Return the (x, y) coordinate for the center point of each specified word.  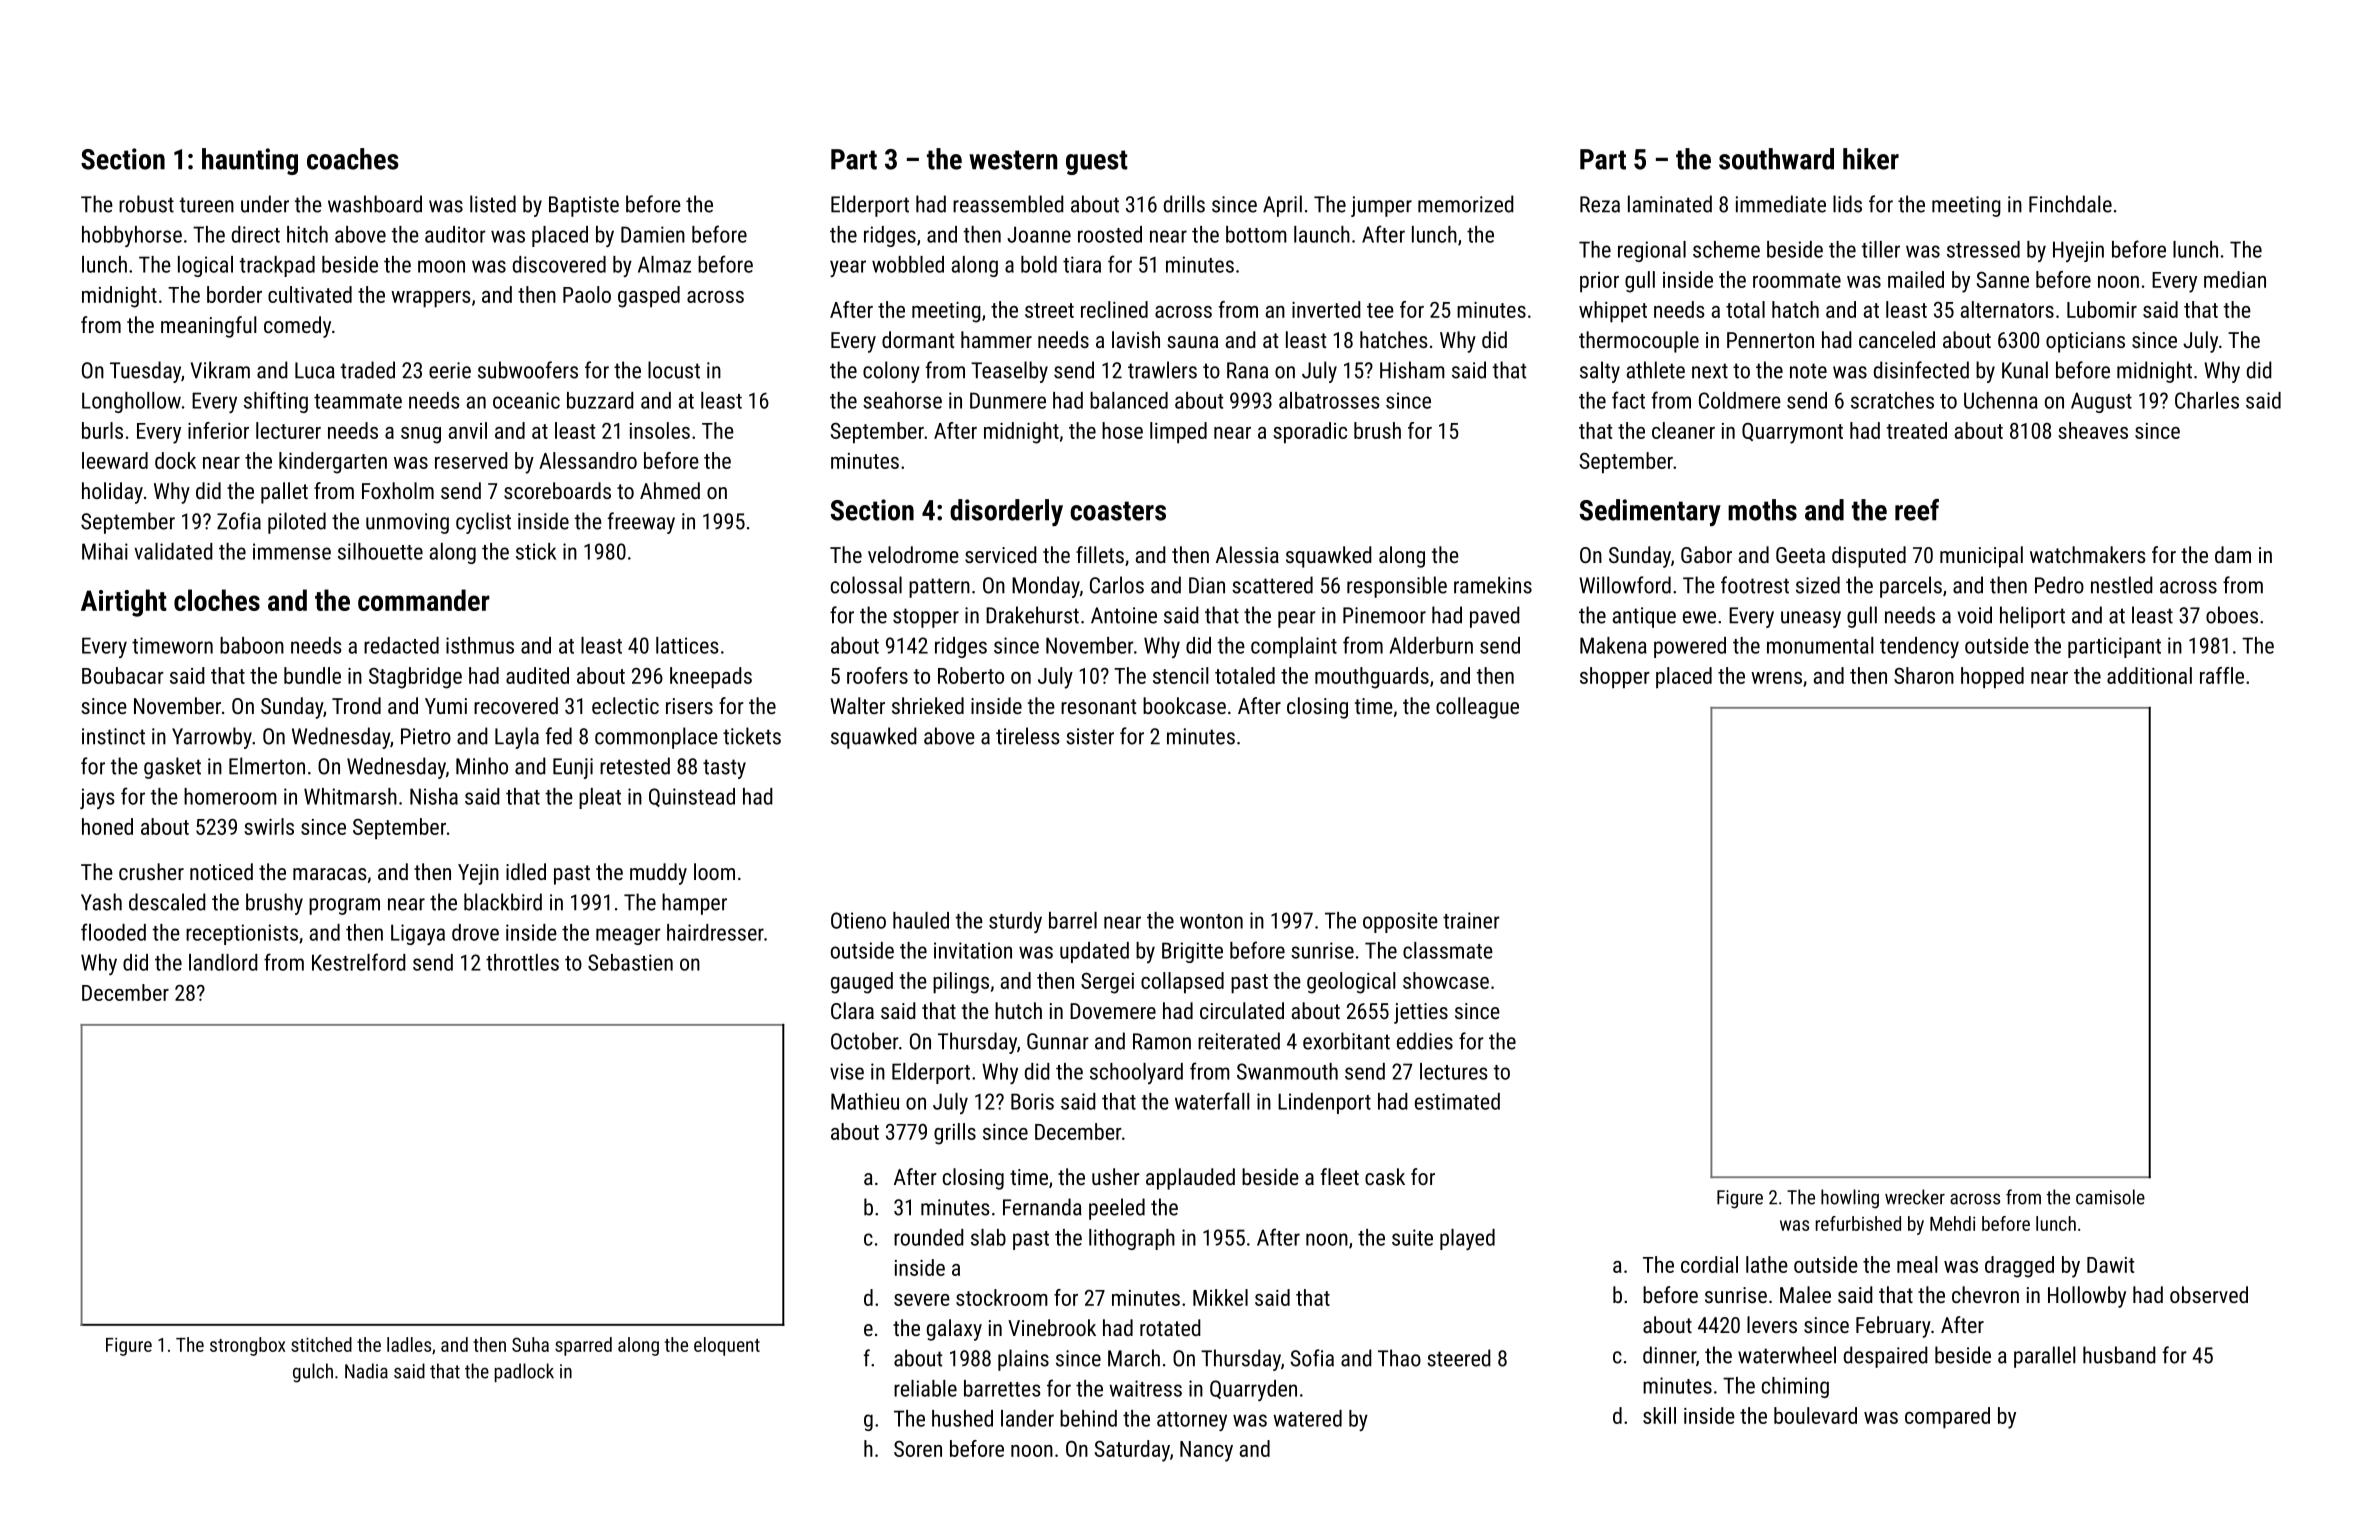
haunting (250, 161)
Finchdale (2070, 204)
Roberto (971, 675)
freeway (641, 523)
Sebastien (630, 962)
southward (1776, 159)
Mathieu (865, 1101)
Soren (918, 1449)
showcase (1446, 980)
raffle (2222, 675)
